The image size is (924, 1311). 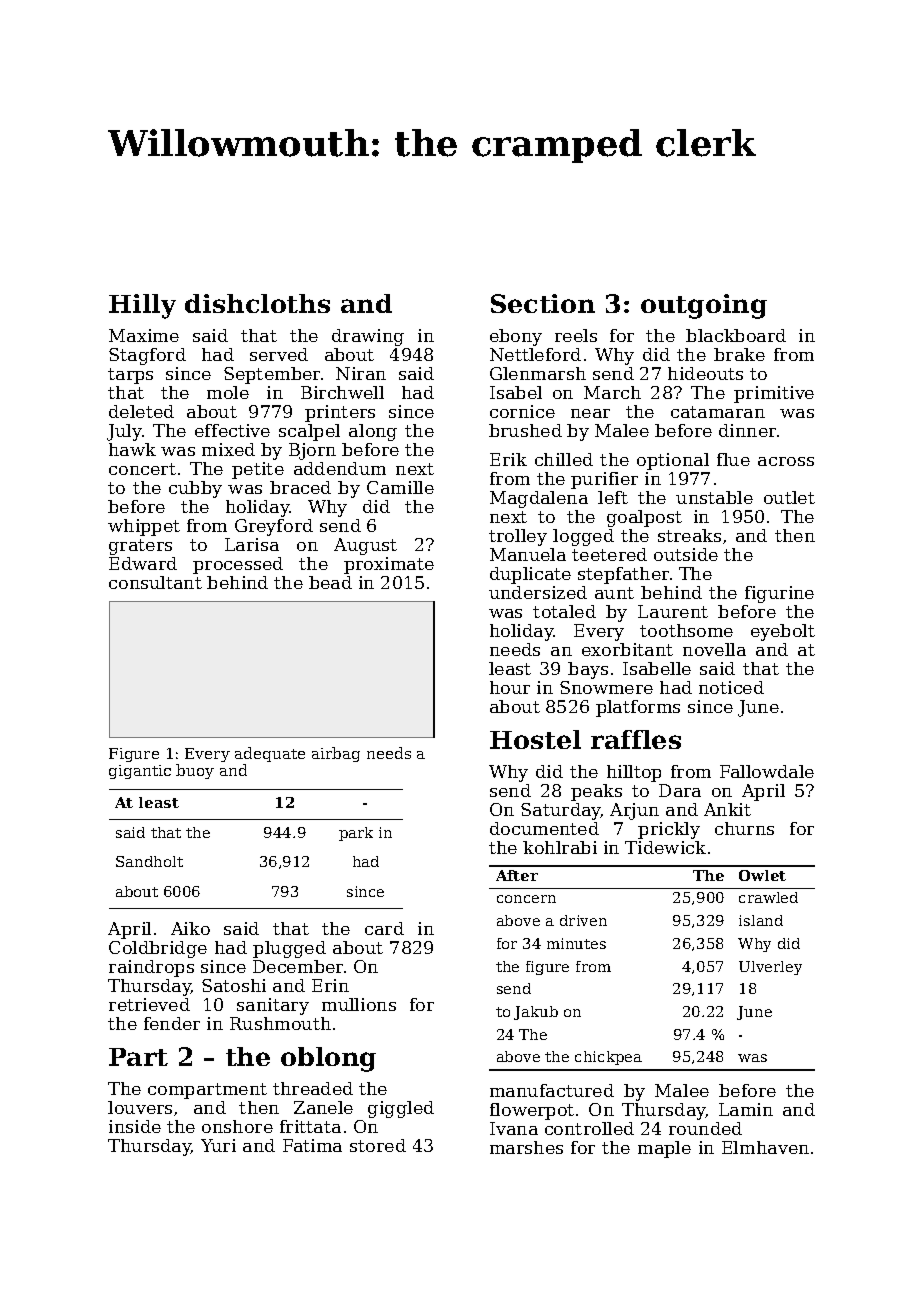 What do you see at coordinates (195, 771) in the page?
I see `buoy` at bounding box center [195, 771].
